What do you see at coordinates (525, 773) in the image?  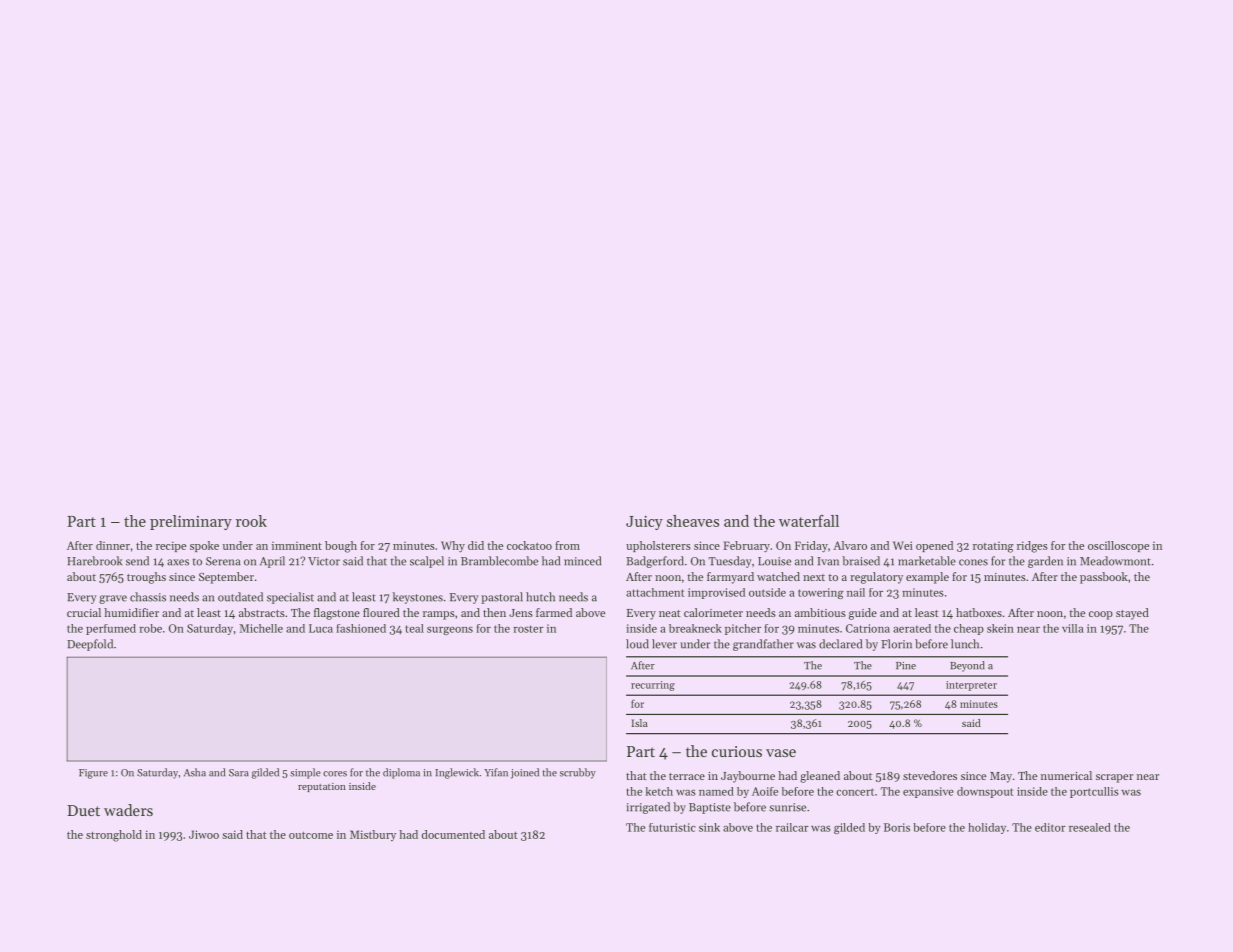 I see `joined` at bounding box center [525, 773].
